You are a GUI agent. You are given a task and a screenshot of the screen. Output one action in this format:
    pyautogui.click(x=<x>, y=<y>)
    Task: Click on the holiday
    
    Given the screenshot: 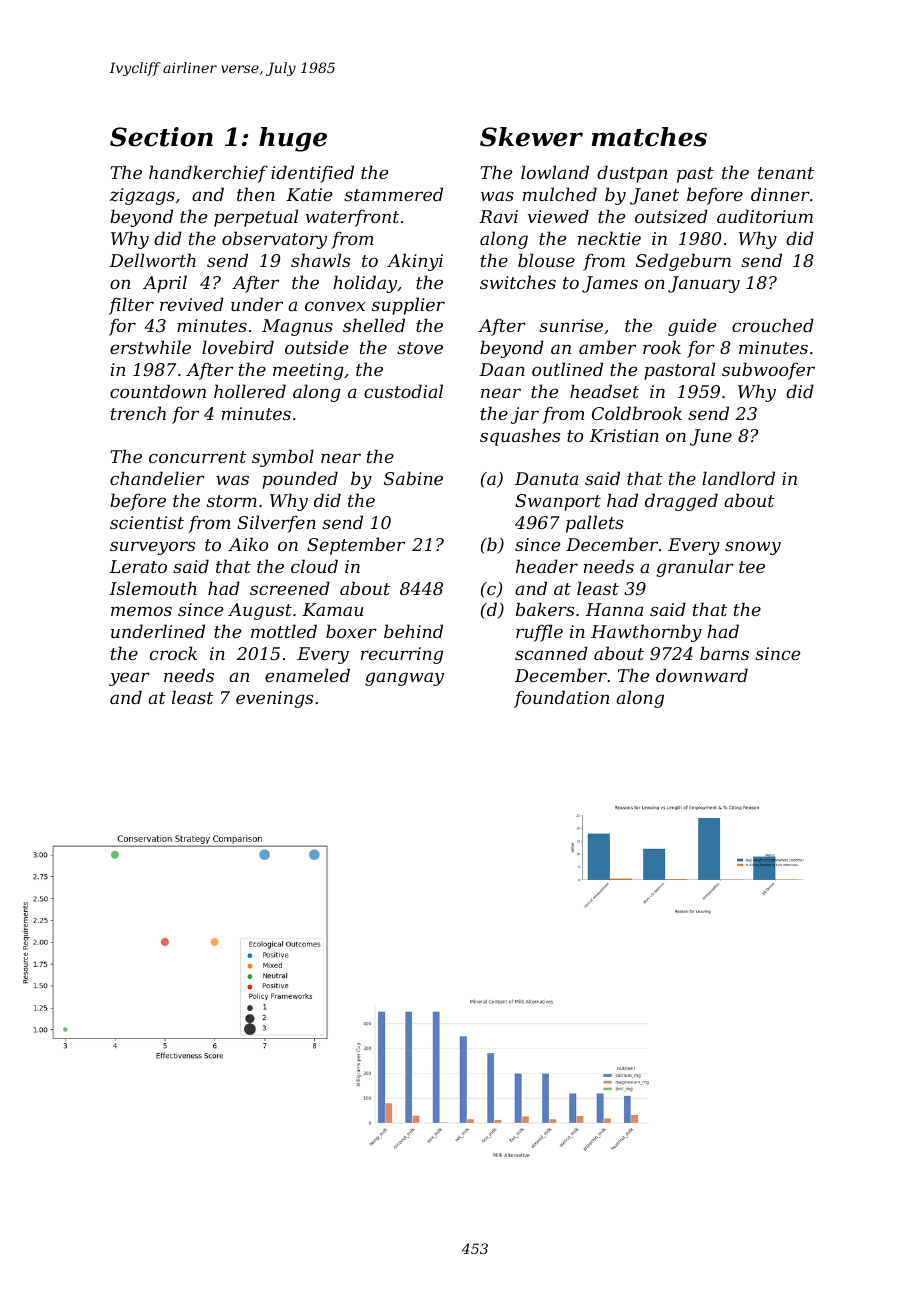 What is the action you would take?
    pyautogui.click(x=365, y=284)
